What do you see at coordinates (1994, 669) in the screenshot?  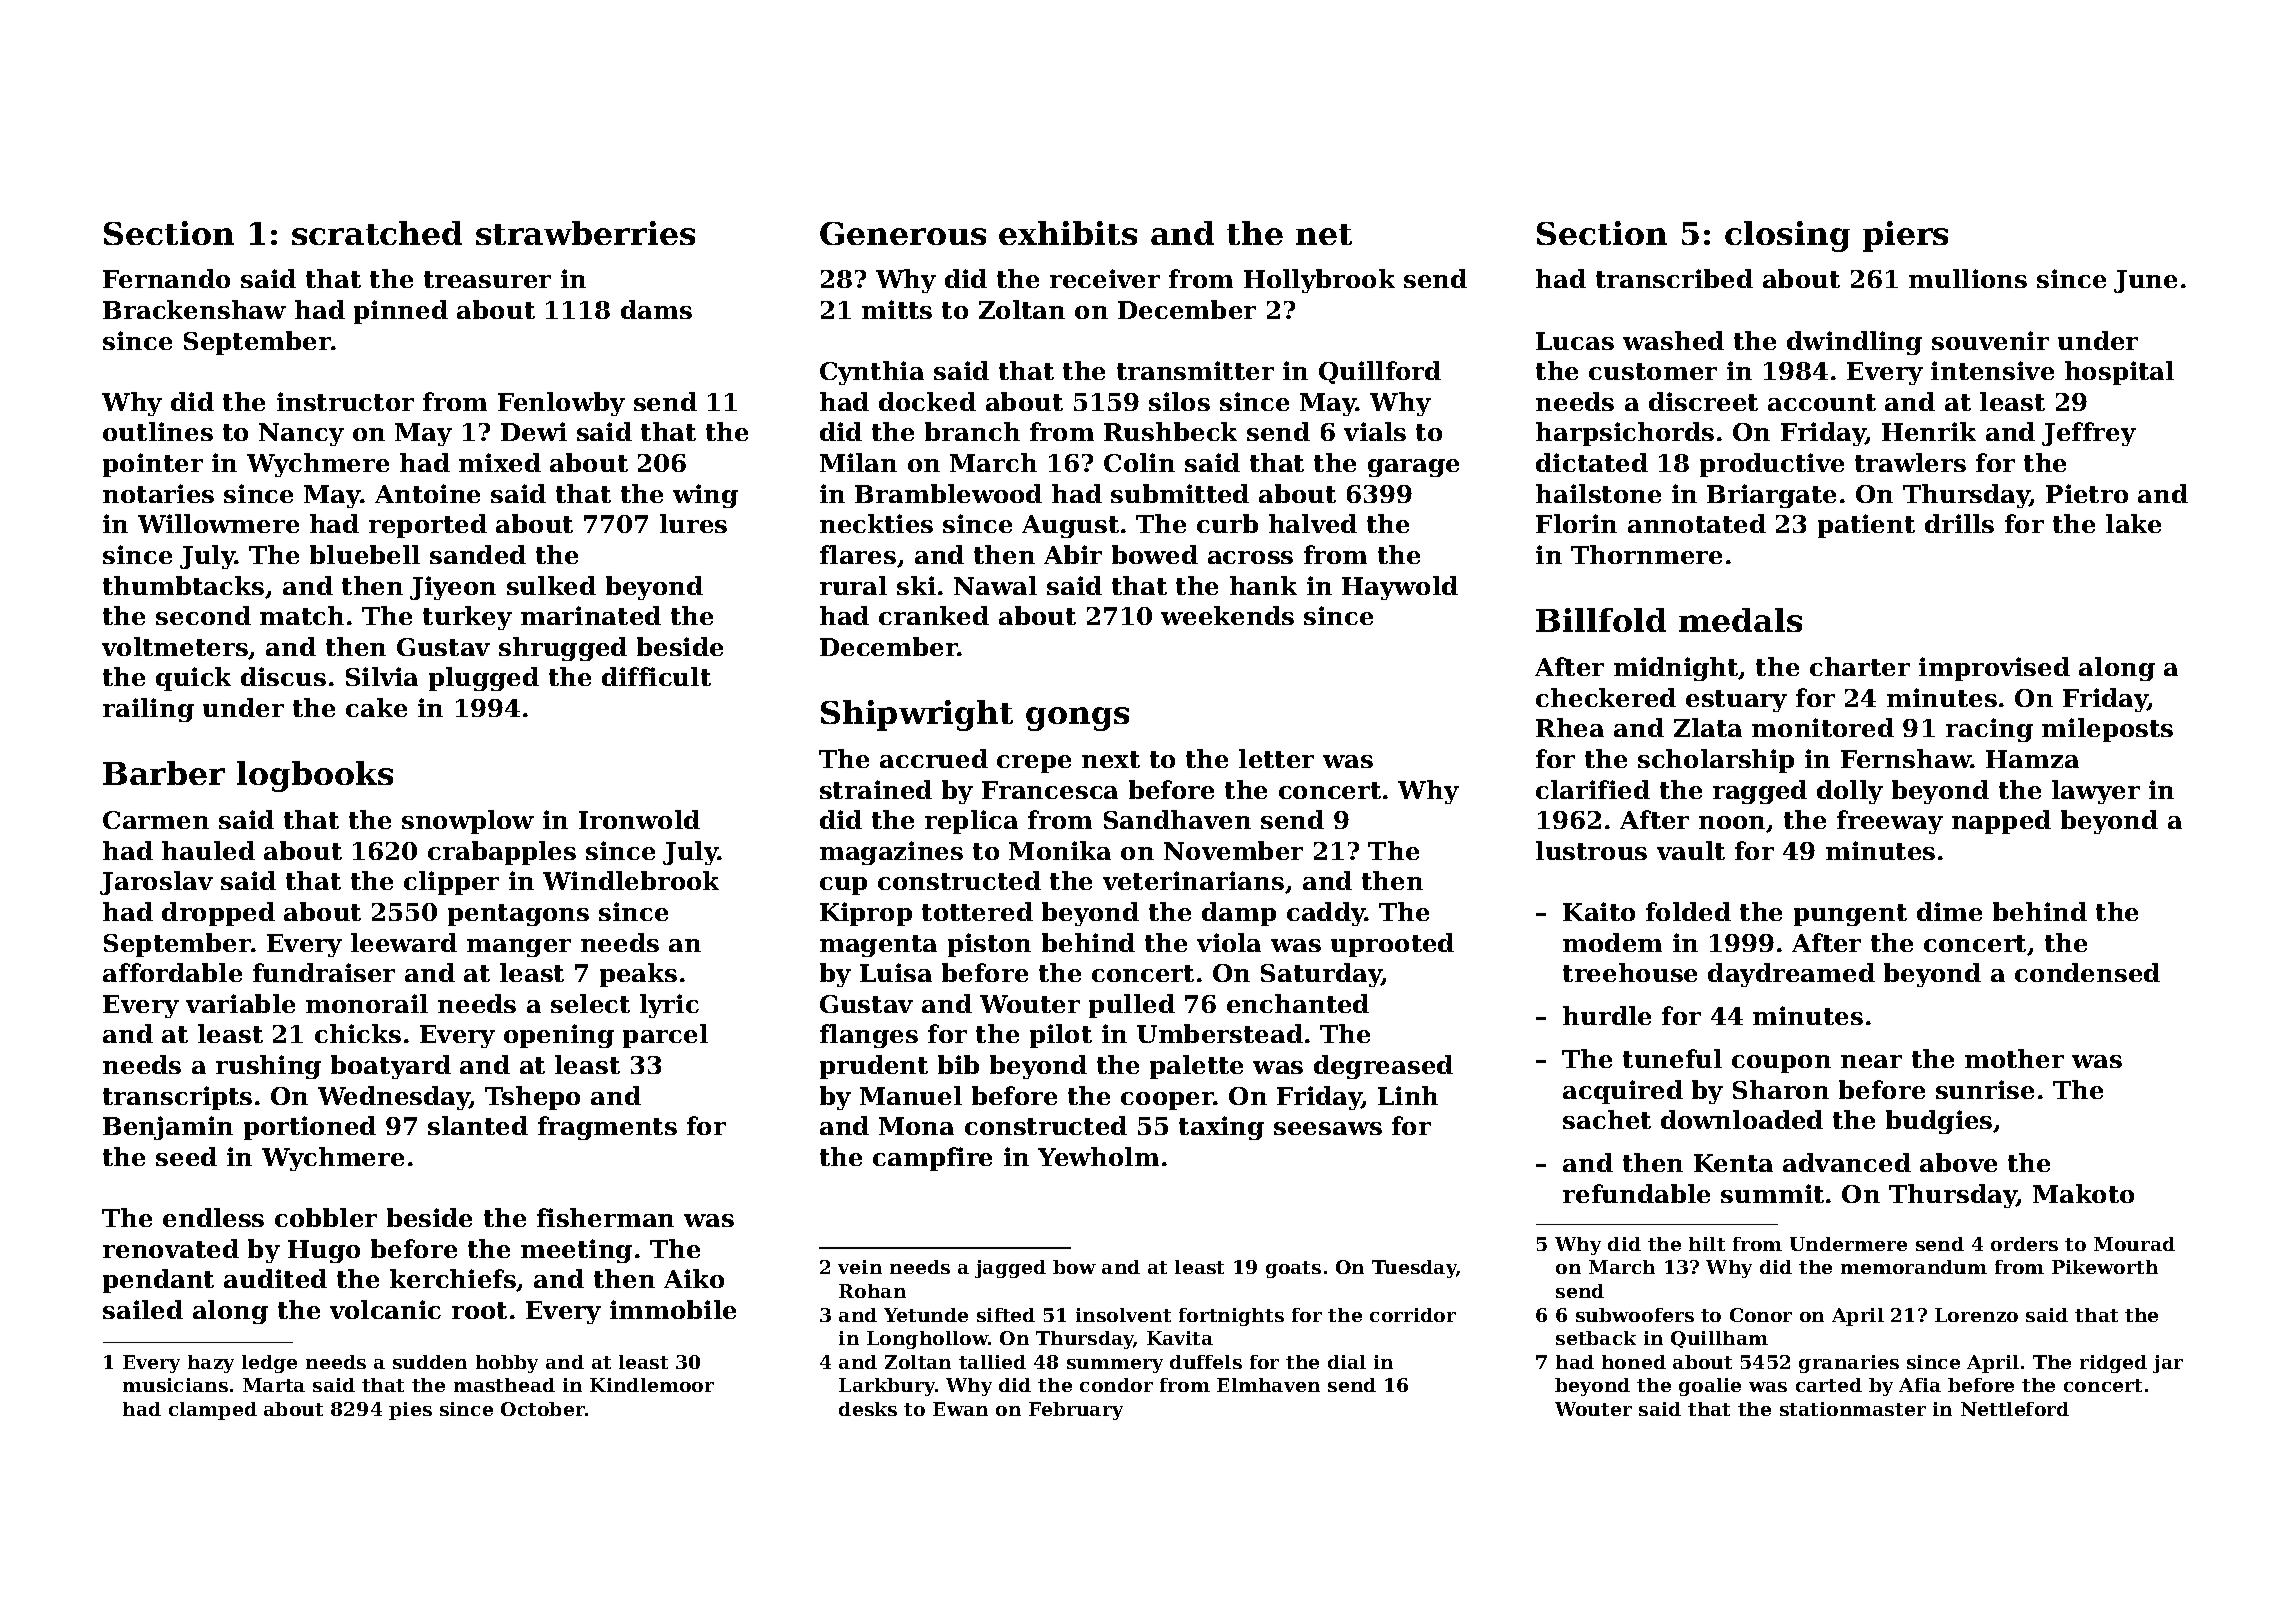 I see `improvised` at bounding box center [1994, 669].
